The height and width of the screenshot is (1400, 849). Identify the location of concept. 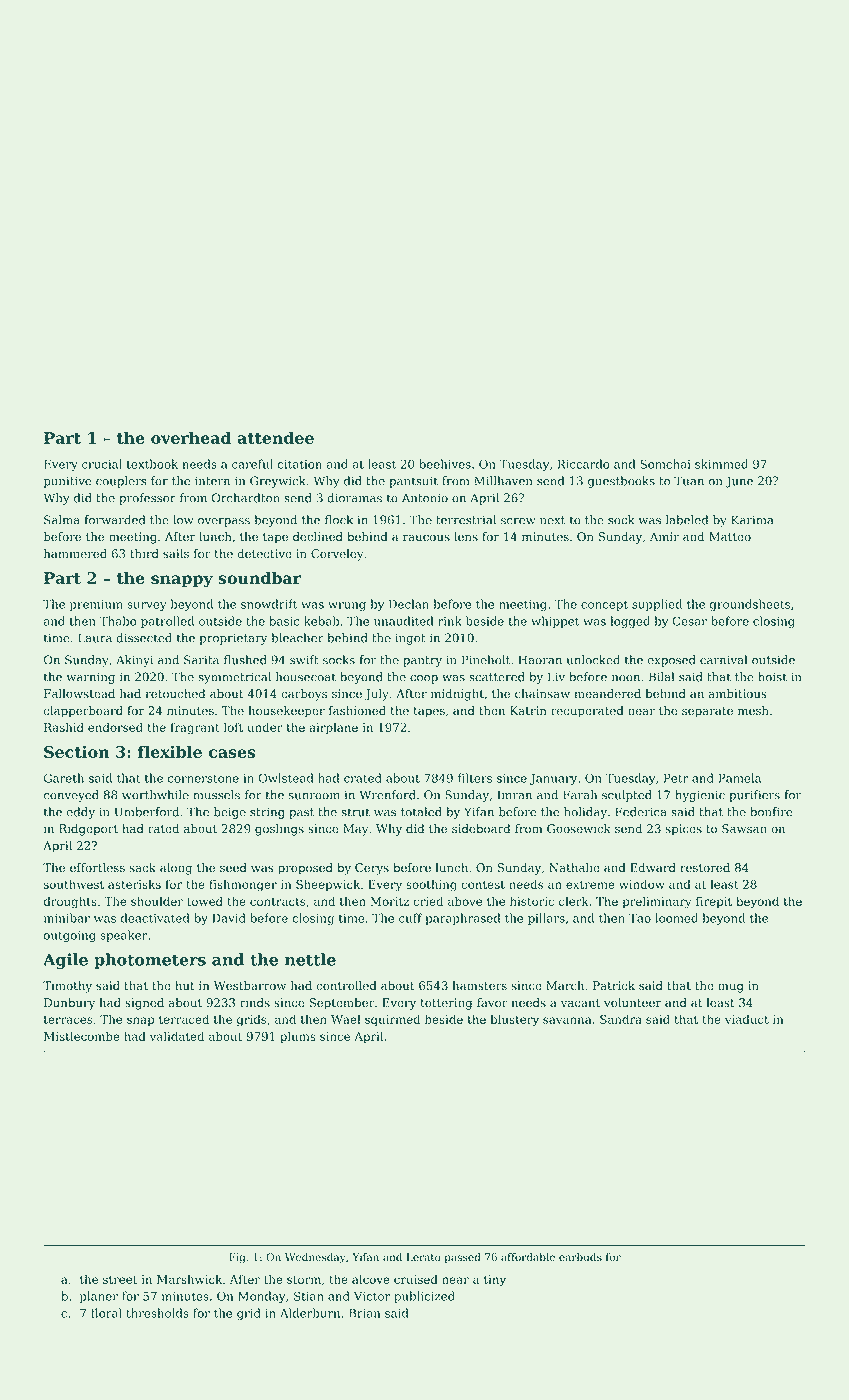
(604, 605).
